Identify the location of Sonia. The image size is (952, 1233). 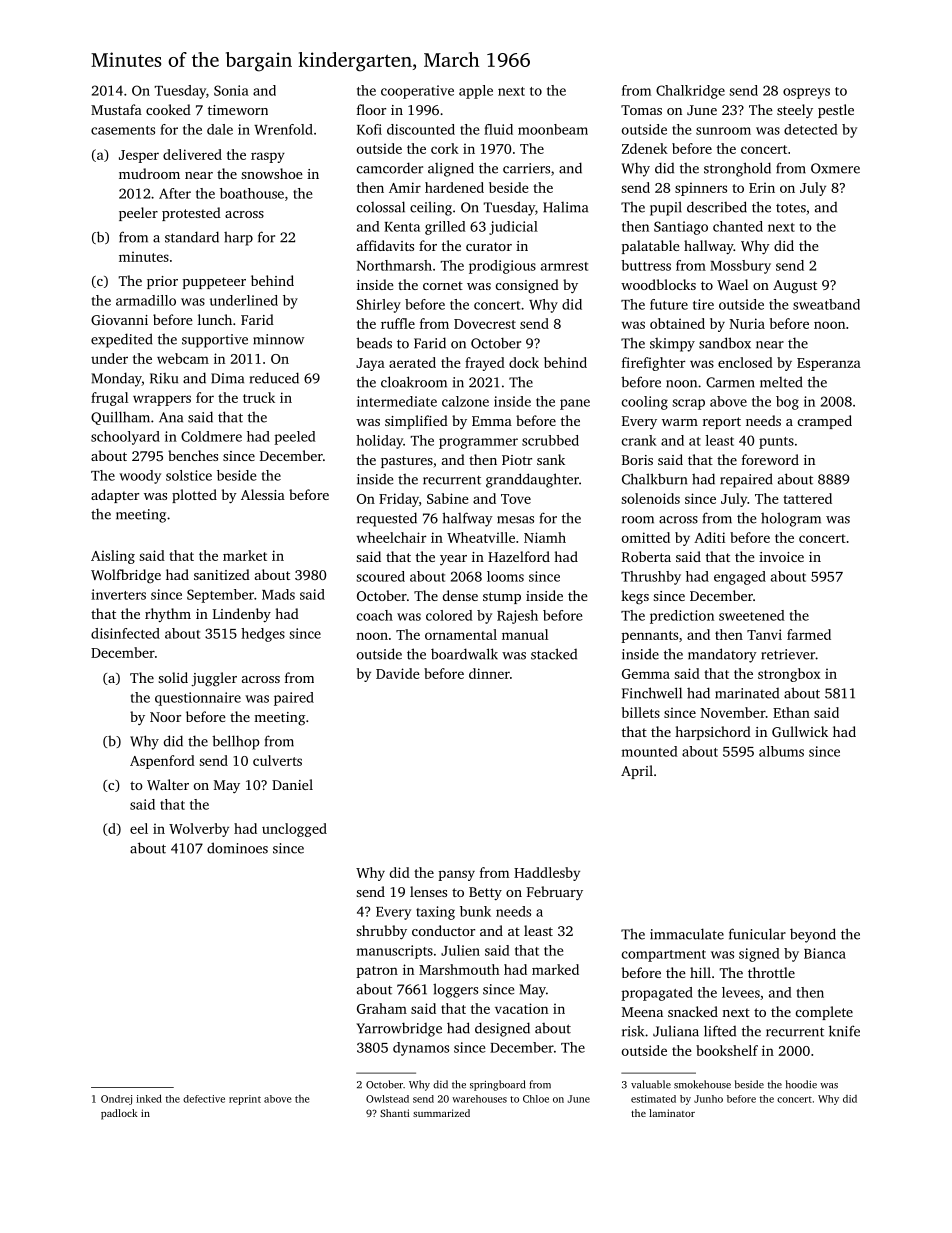
(231, 90).
